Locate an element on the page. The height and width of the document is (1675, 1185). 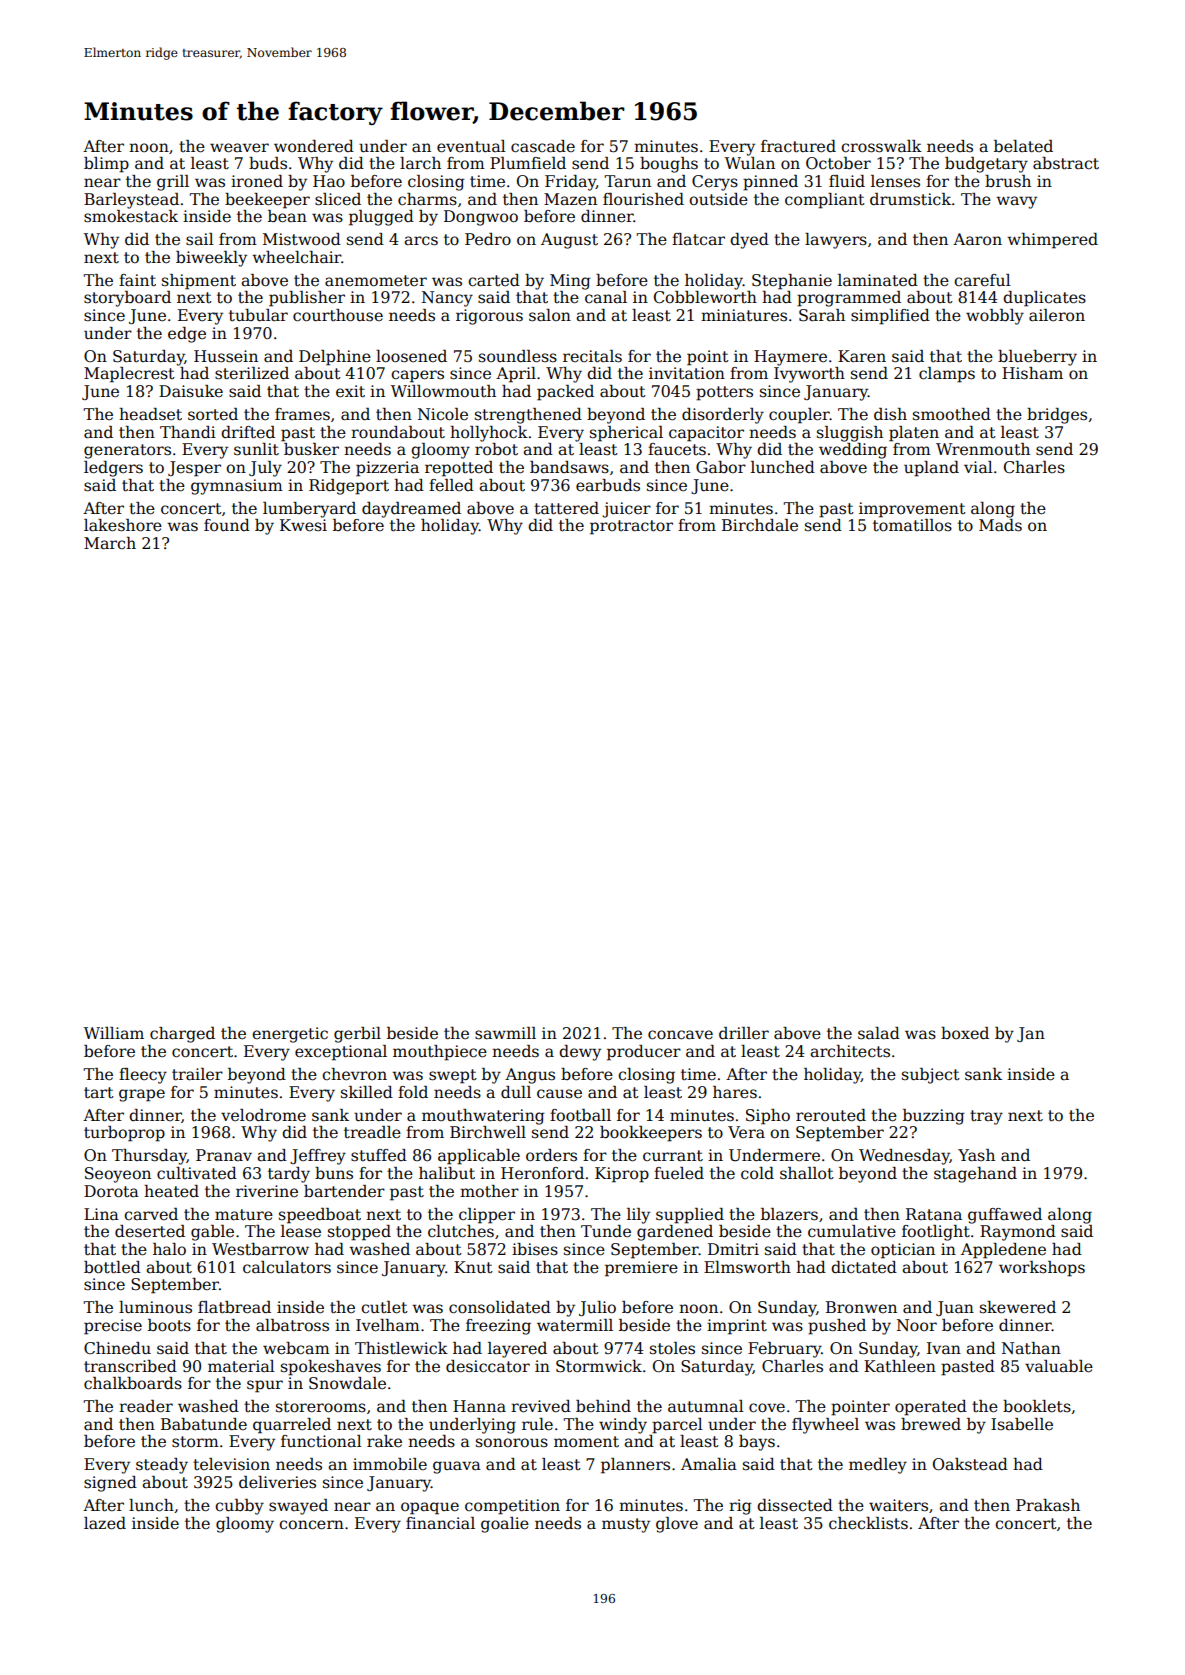
boughs is located at coordinates (669, 165).
